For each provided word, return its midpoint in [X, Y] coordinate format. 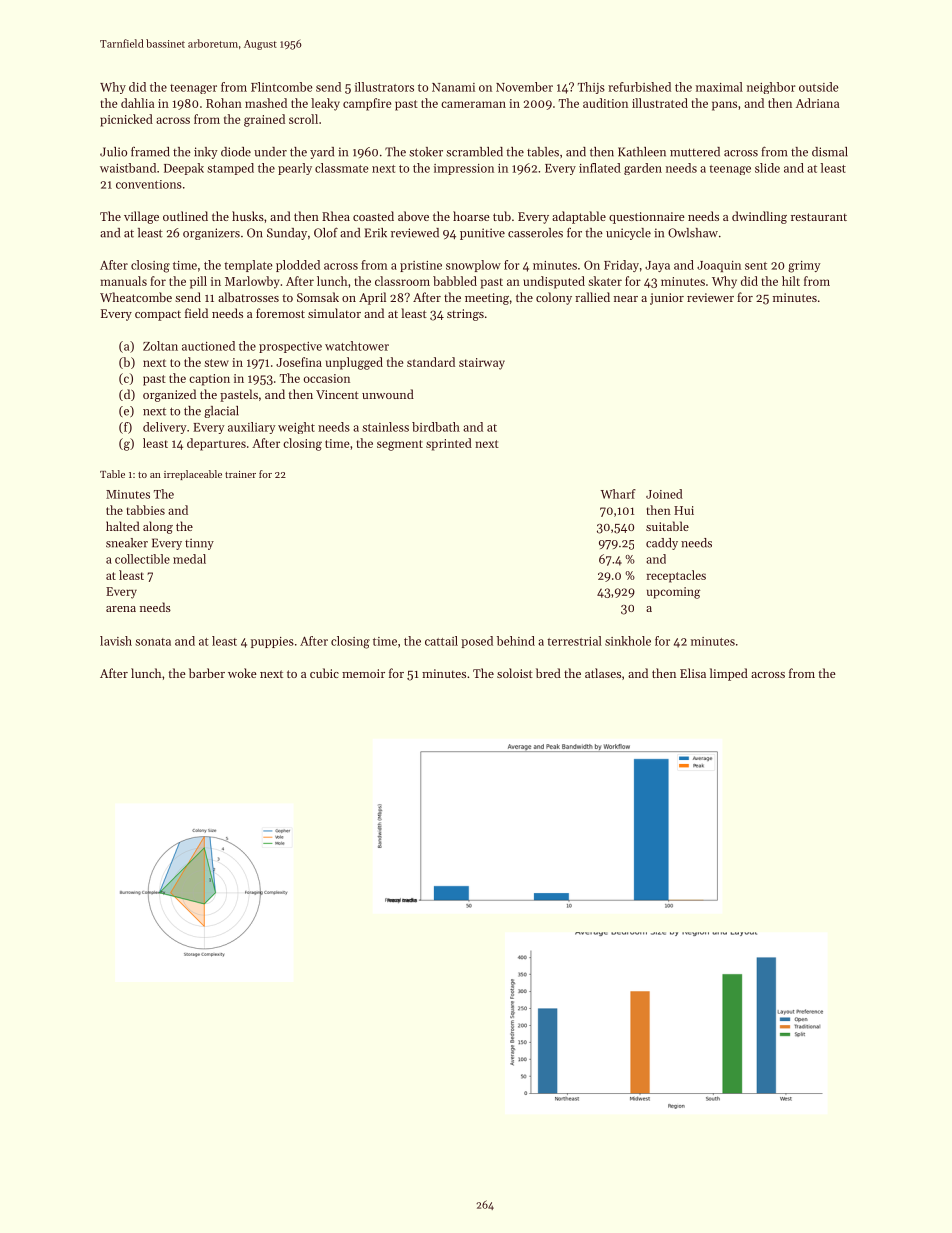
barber [207, 673]
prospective [290, 347]
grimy [804, 267]
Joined [664, 494]
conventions [149, 184]
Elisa [693, 673]
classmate [342, 168]
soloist [515, 673]
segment [400, 445]
